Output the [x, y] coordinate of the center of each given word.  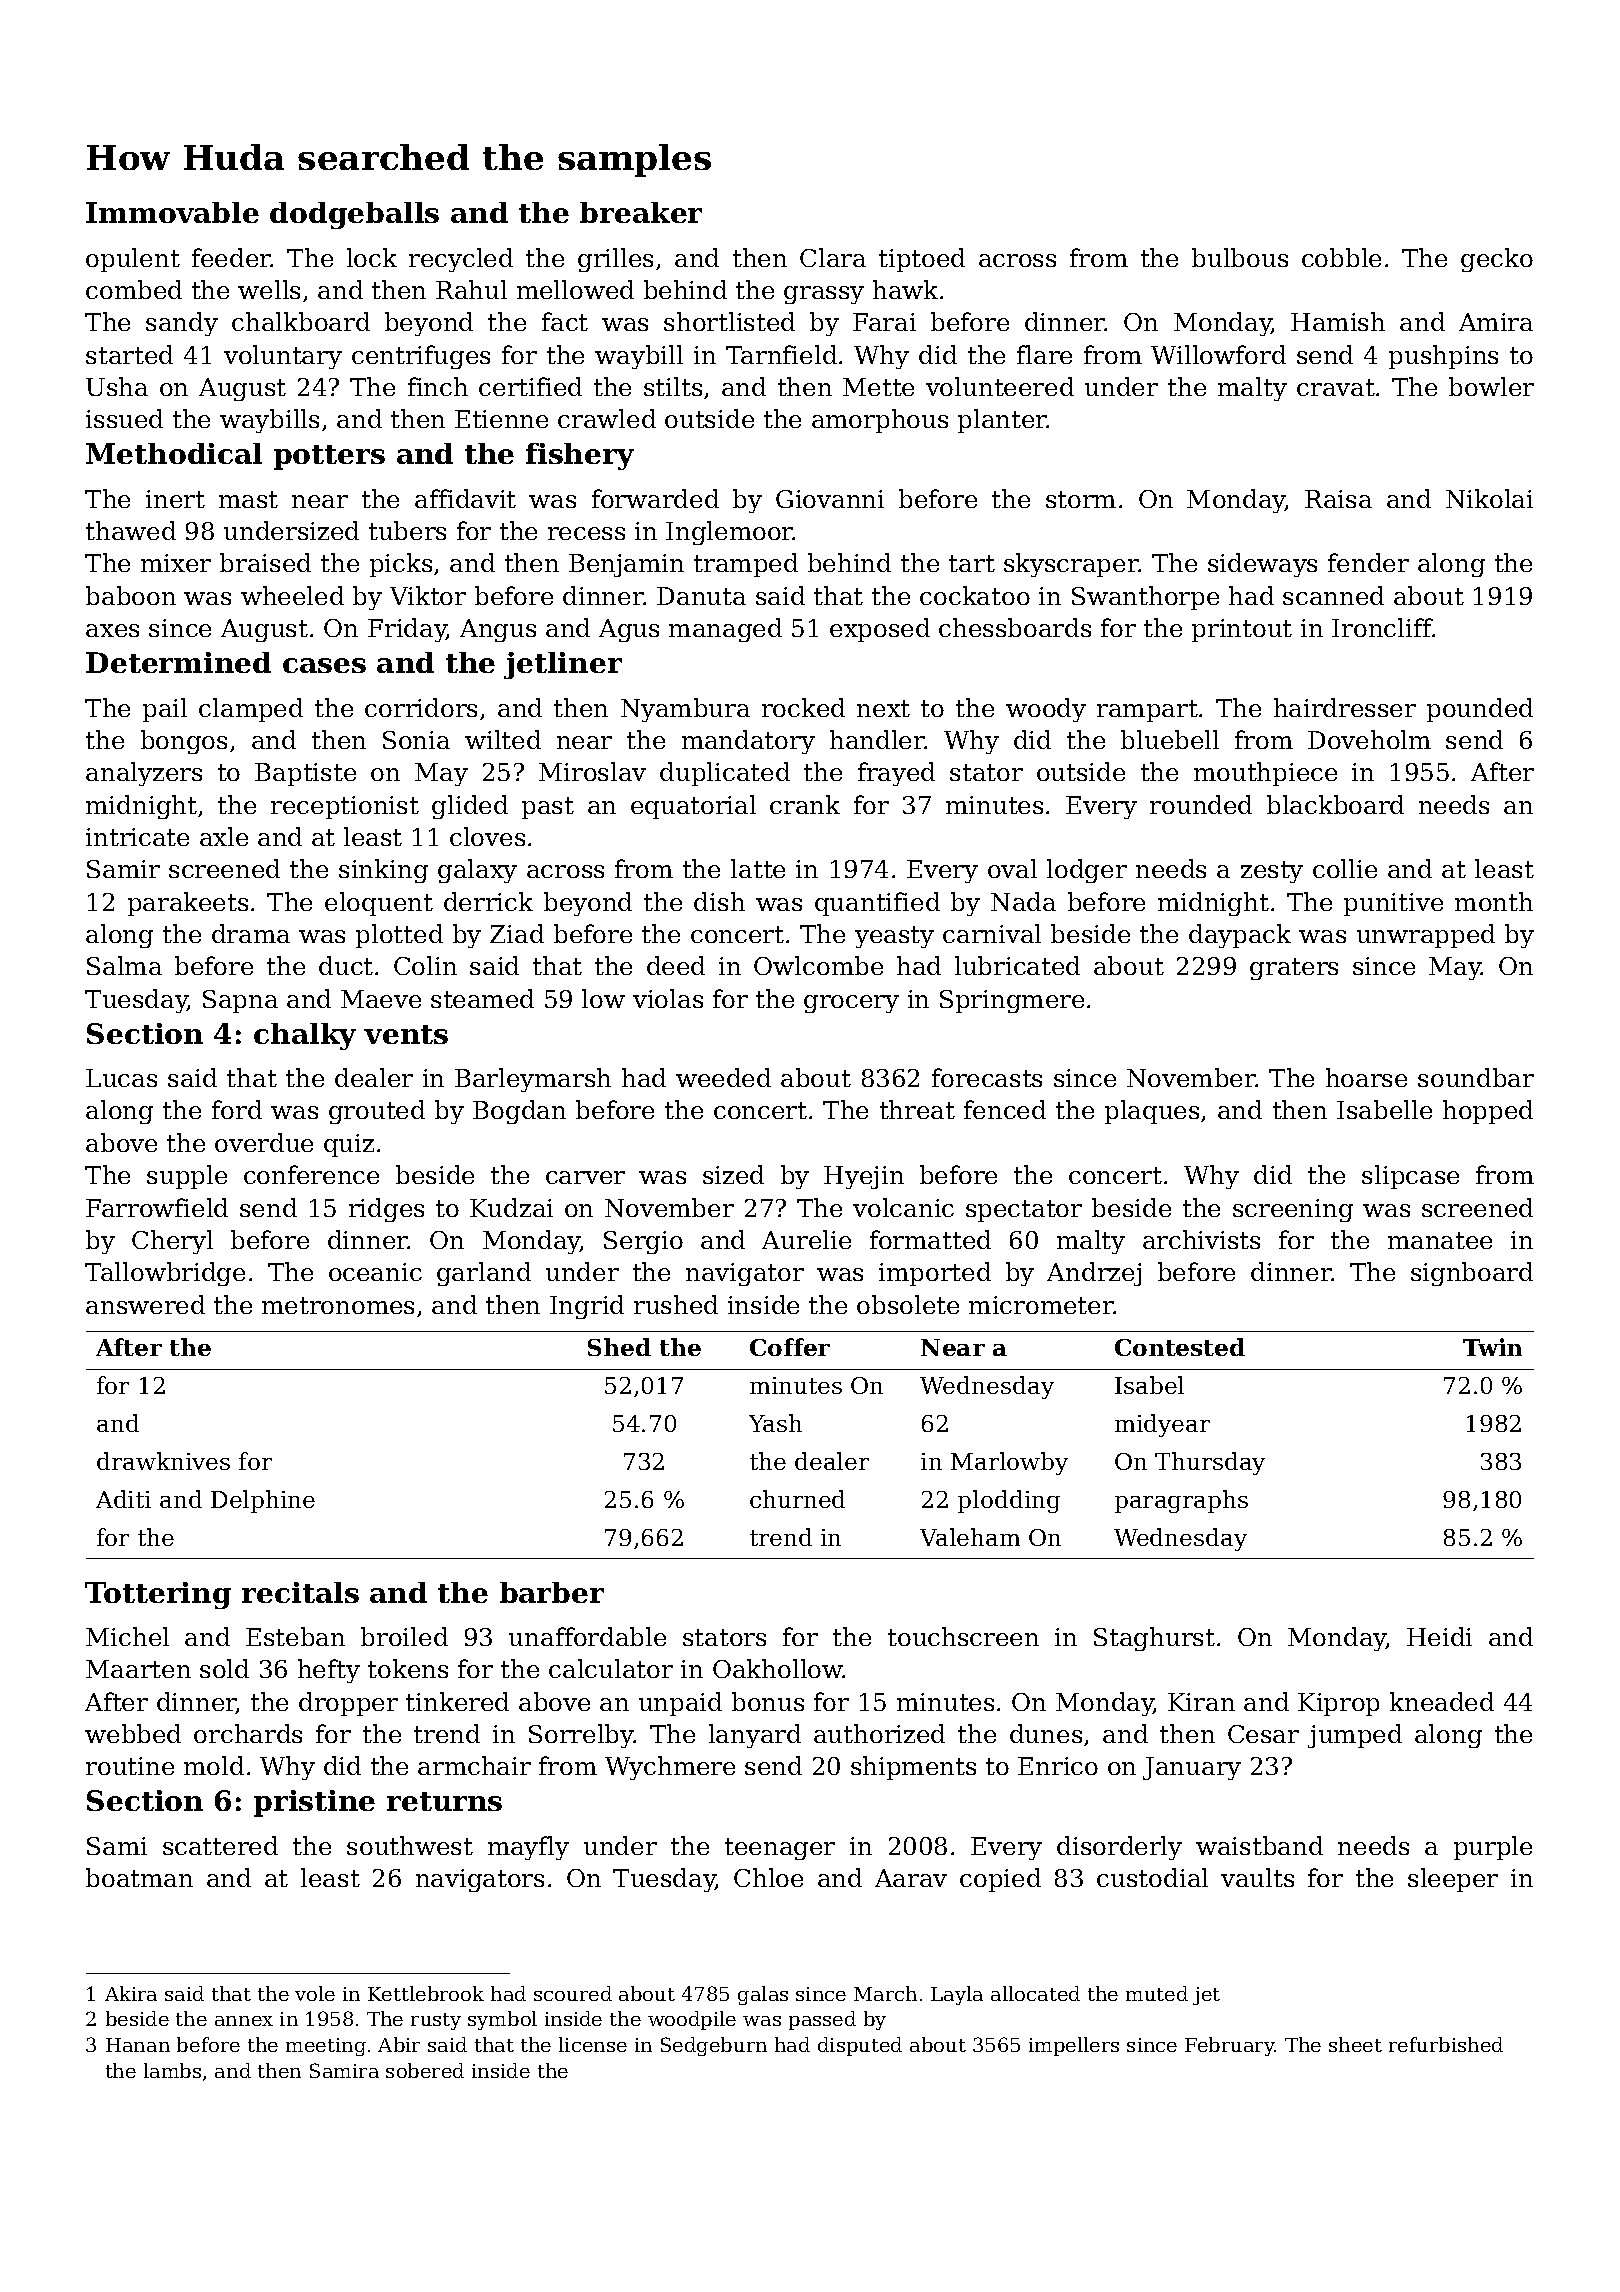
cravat [1336, 387]
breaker [641, 212]
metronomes [338, 1305]
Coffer [790, 1347]
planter [1002, 421]
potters [329, 457]
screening [1293, 1210]
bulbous [1240, 257]
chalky [305, 1036]
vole [315, 1993]
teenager [780, 1849]
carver [585, 1177]
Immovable [172, 212]
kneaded [1442, 1701]
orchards [248, 1733]
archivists [1201, 1239]
